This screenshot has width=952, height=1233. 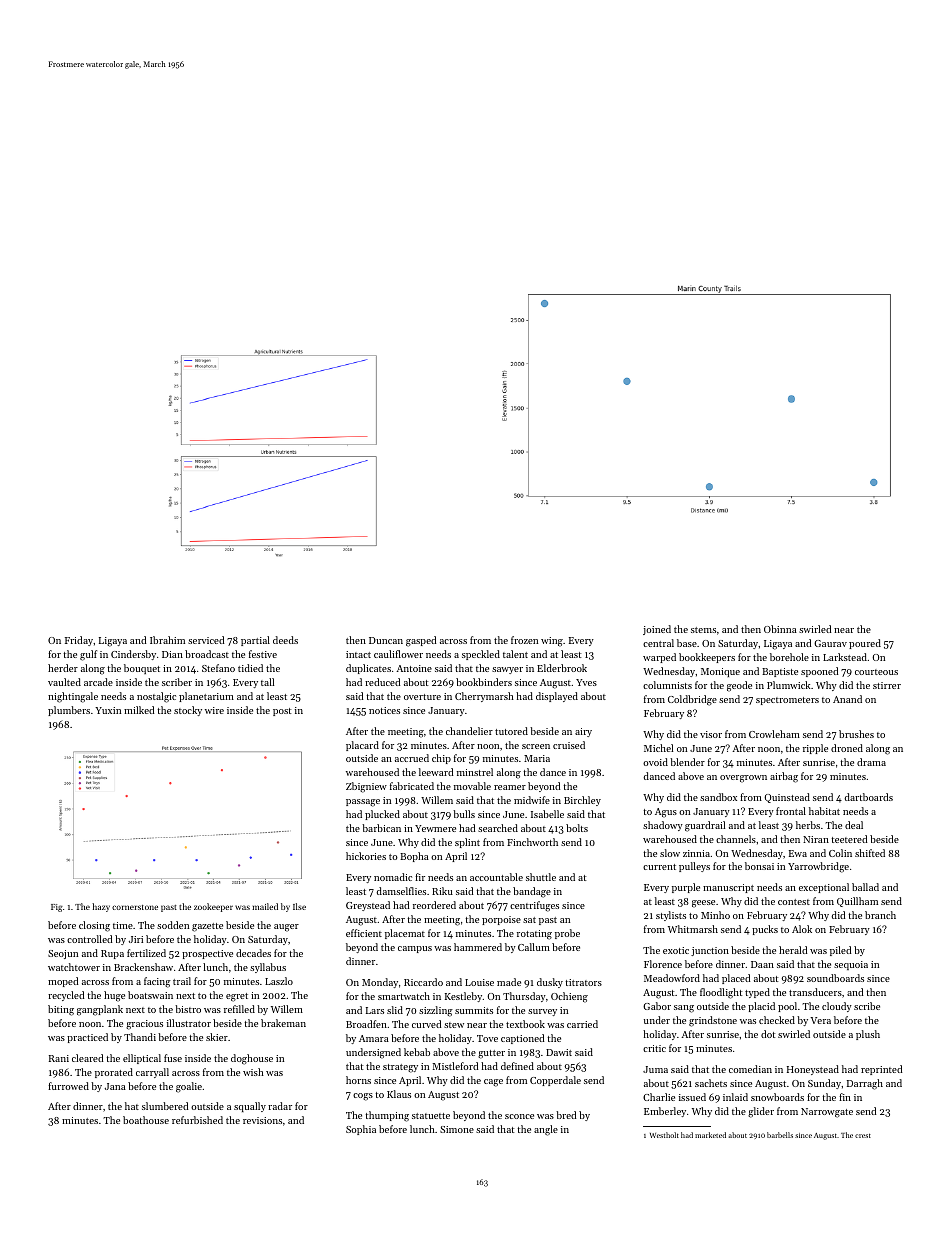 What do you see at coordinates (816, 839) in the screenshot?
I see `Niran` at bounding box center [816, 839].
